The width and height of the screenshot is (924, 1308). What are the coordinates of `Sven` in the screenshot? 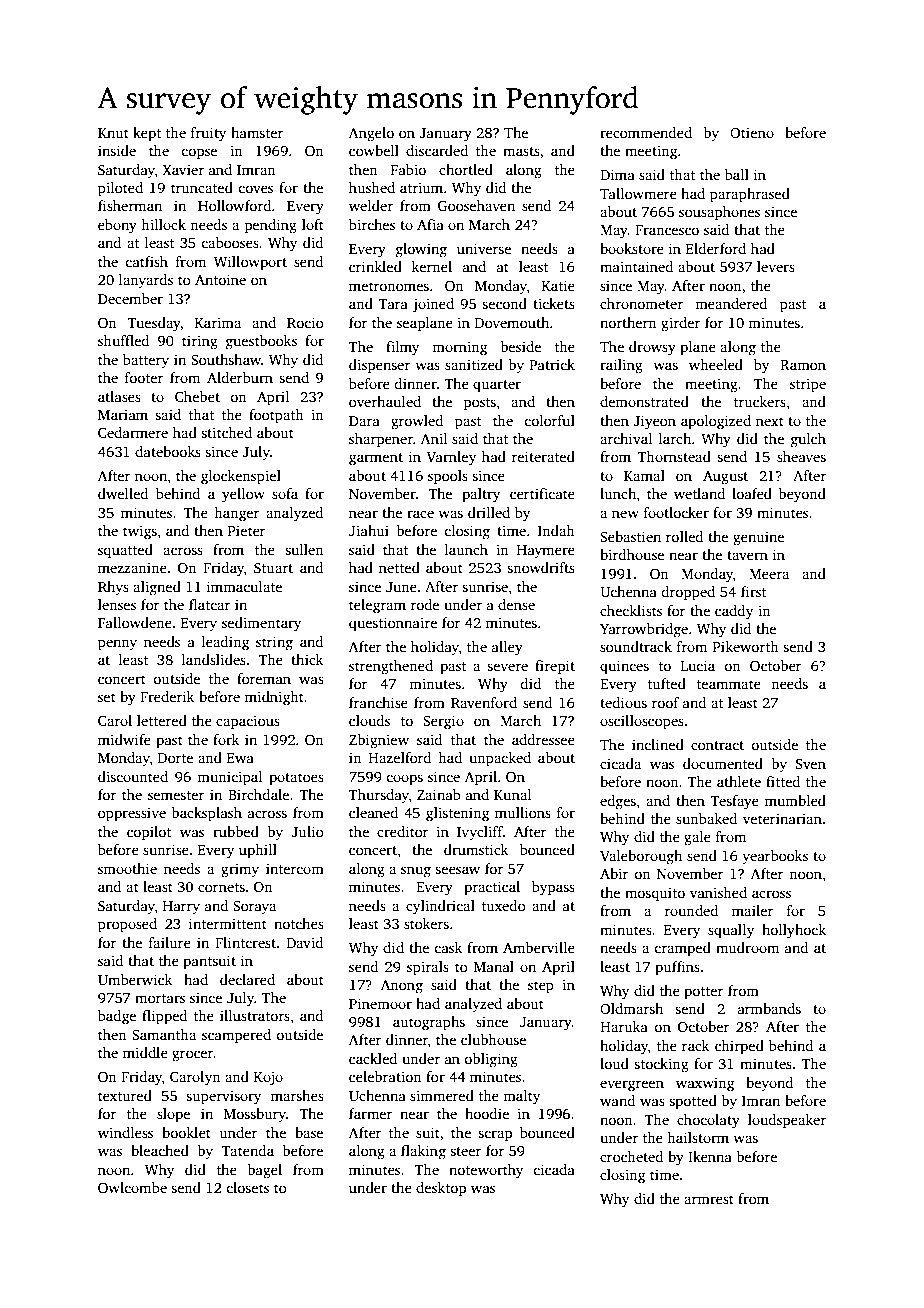 It's located at (811, 764).
